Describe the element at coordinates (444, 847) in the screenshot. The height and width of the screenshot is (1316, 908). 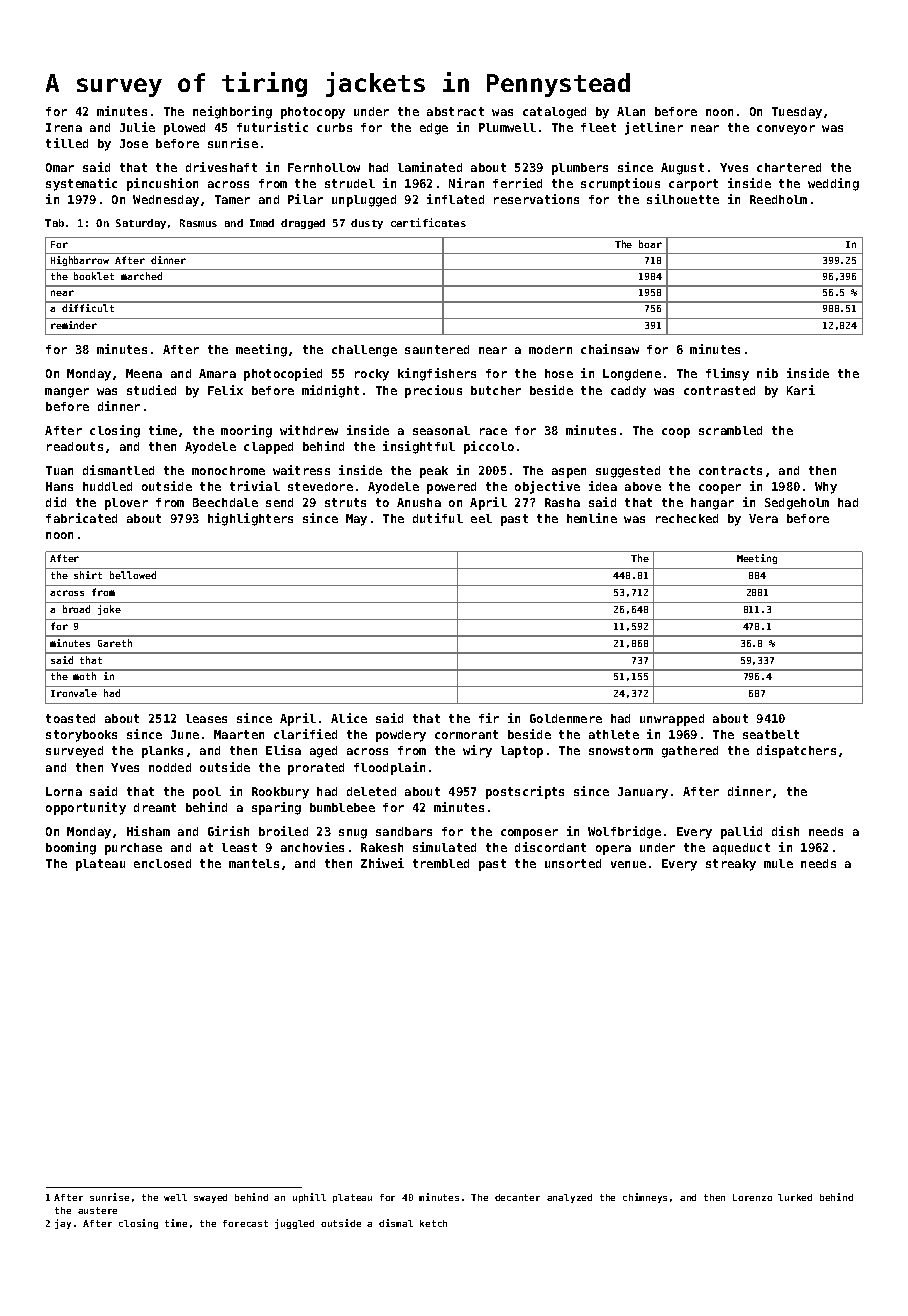
I see `simulated` at that location.
